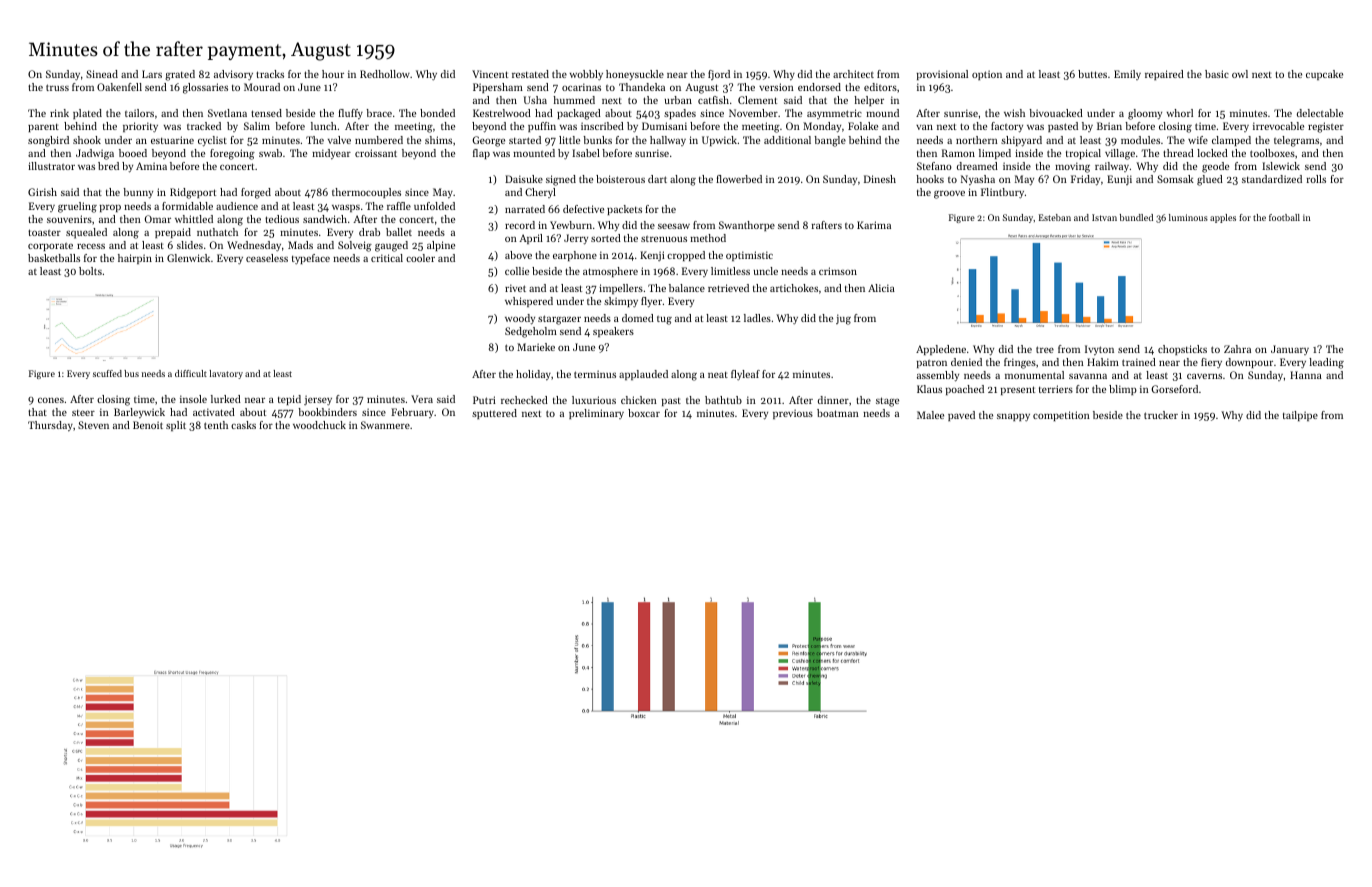 The width and height of the screenshot is (1372, 887). I want to click on ladles, so click(757, 318).
